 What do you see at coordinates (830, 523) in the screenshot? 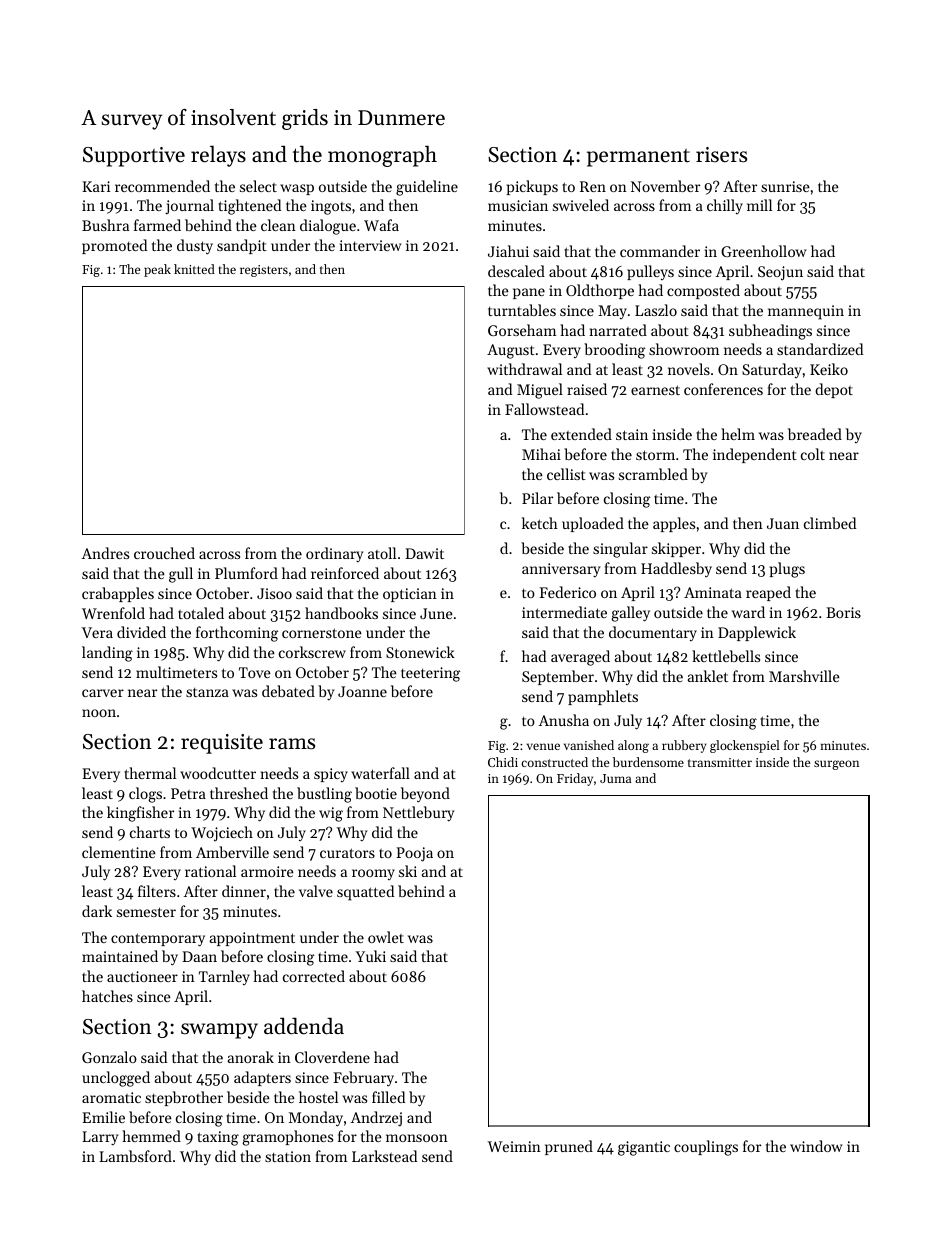
I see `climbed` at bounding box center [830, 523].
